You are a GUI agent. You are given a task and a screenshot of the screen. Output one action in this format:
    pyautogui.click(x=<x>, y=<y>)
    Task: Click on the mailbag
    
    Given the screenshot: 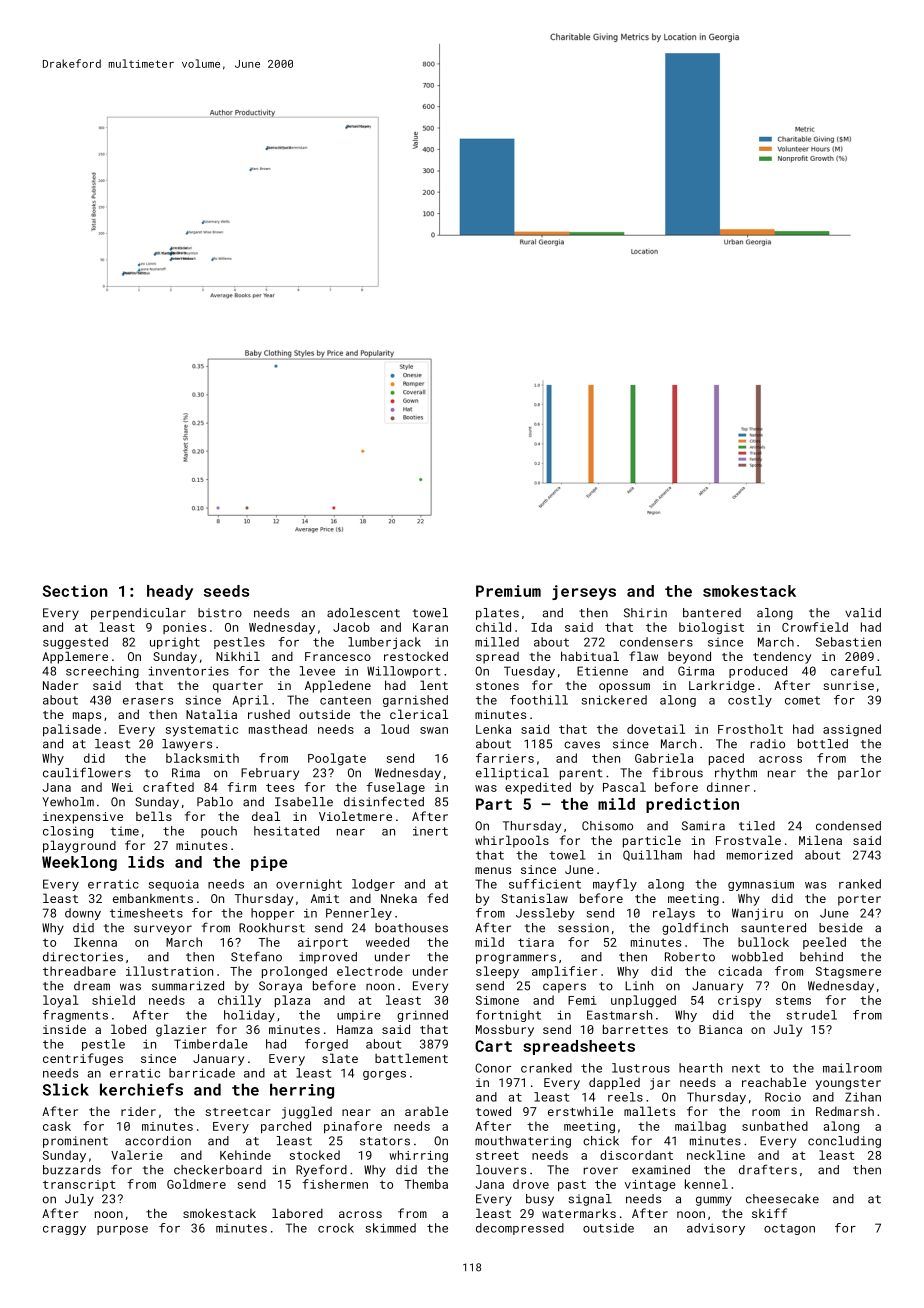 What is the action you would take?
    pyautogui.click(x=700, y=1127)
